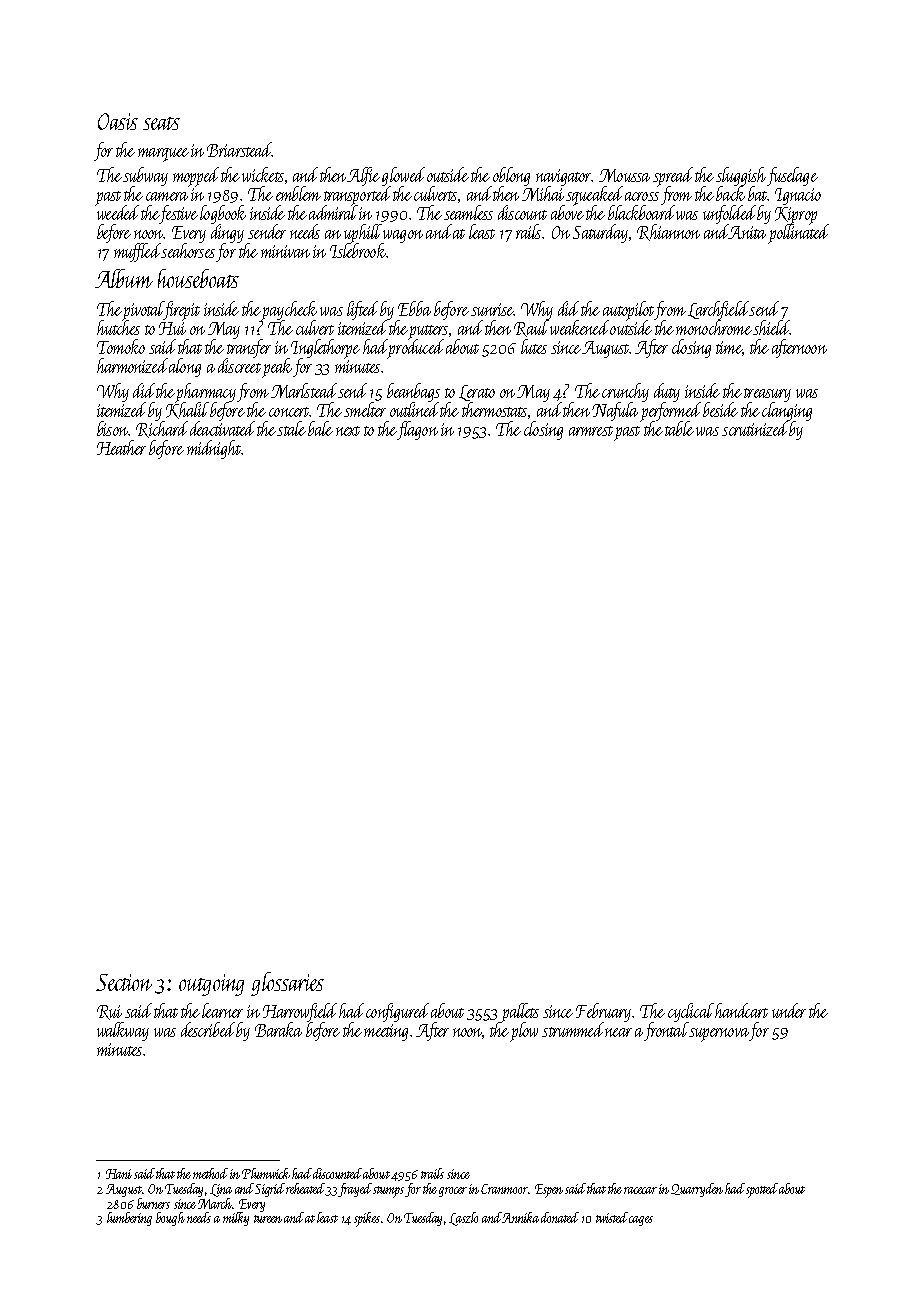  What do you see at coordinates (691, 1012) in the screenshot?
I see `cyclical` at bounding box center [691, 1012].
